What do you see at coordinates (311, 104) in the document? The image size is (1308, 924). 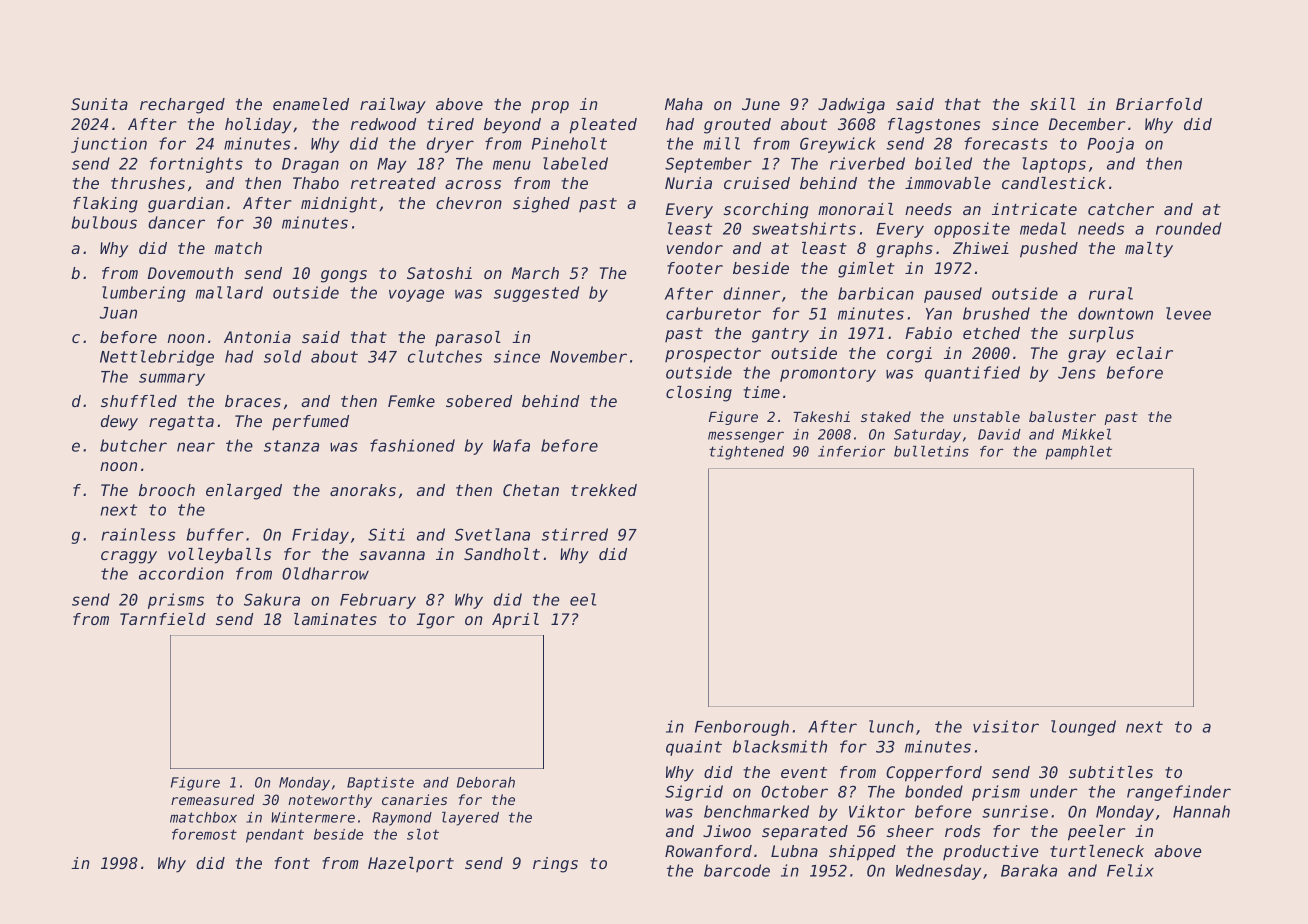 I see `enameled` at bounding box center [311, 104].
